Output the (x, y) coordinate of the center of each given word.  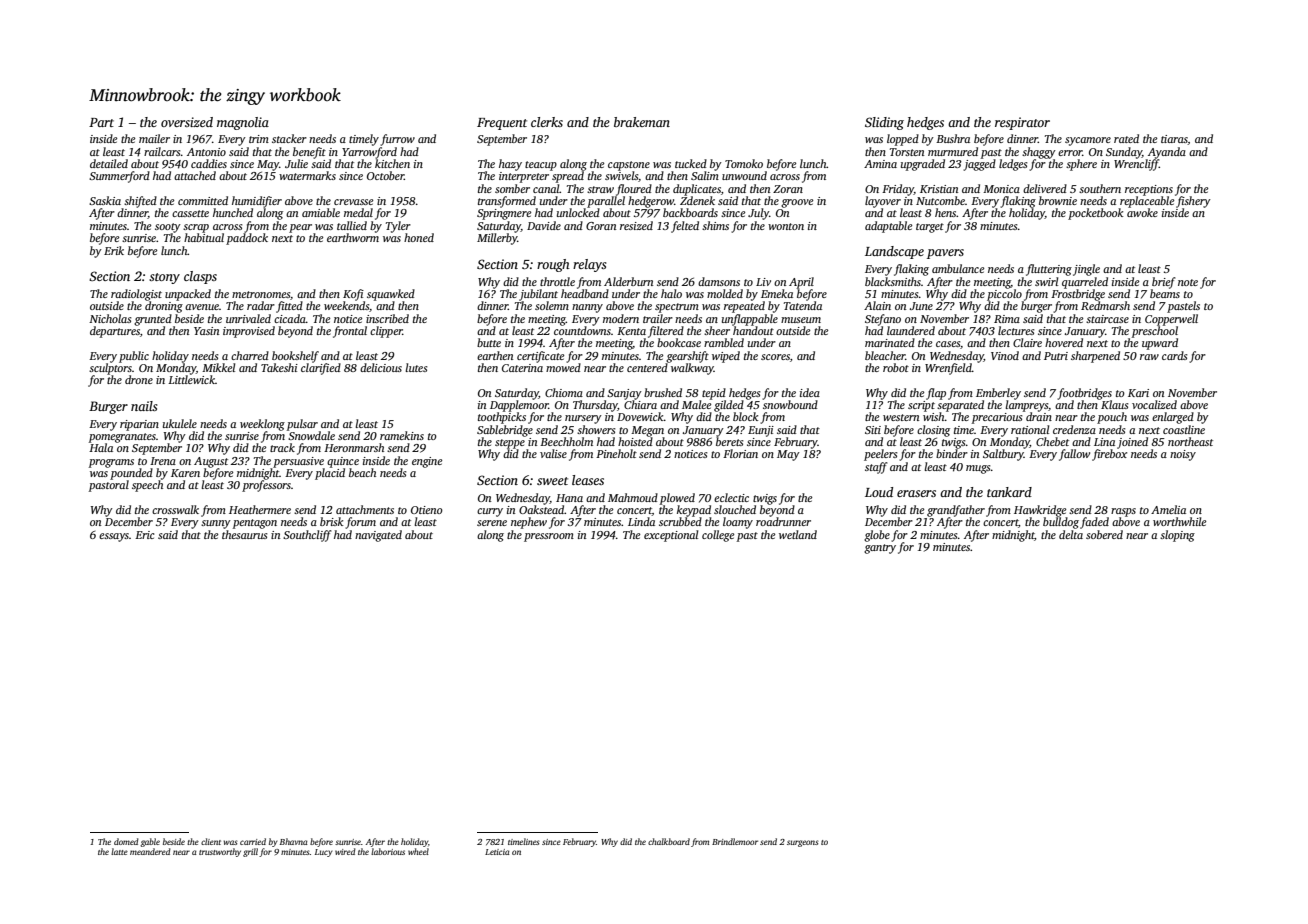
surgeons (802, 843)
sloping (1177, 536)
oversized (187, 122)
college (718, 536)
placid (330, 474)
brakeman (642, 122)
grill (250, 852)
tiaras (1174, 140)
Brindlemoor (735, 841)
